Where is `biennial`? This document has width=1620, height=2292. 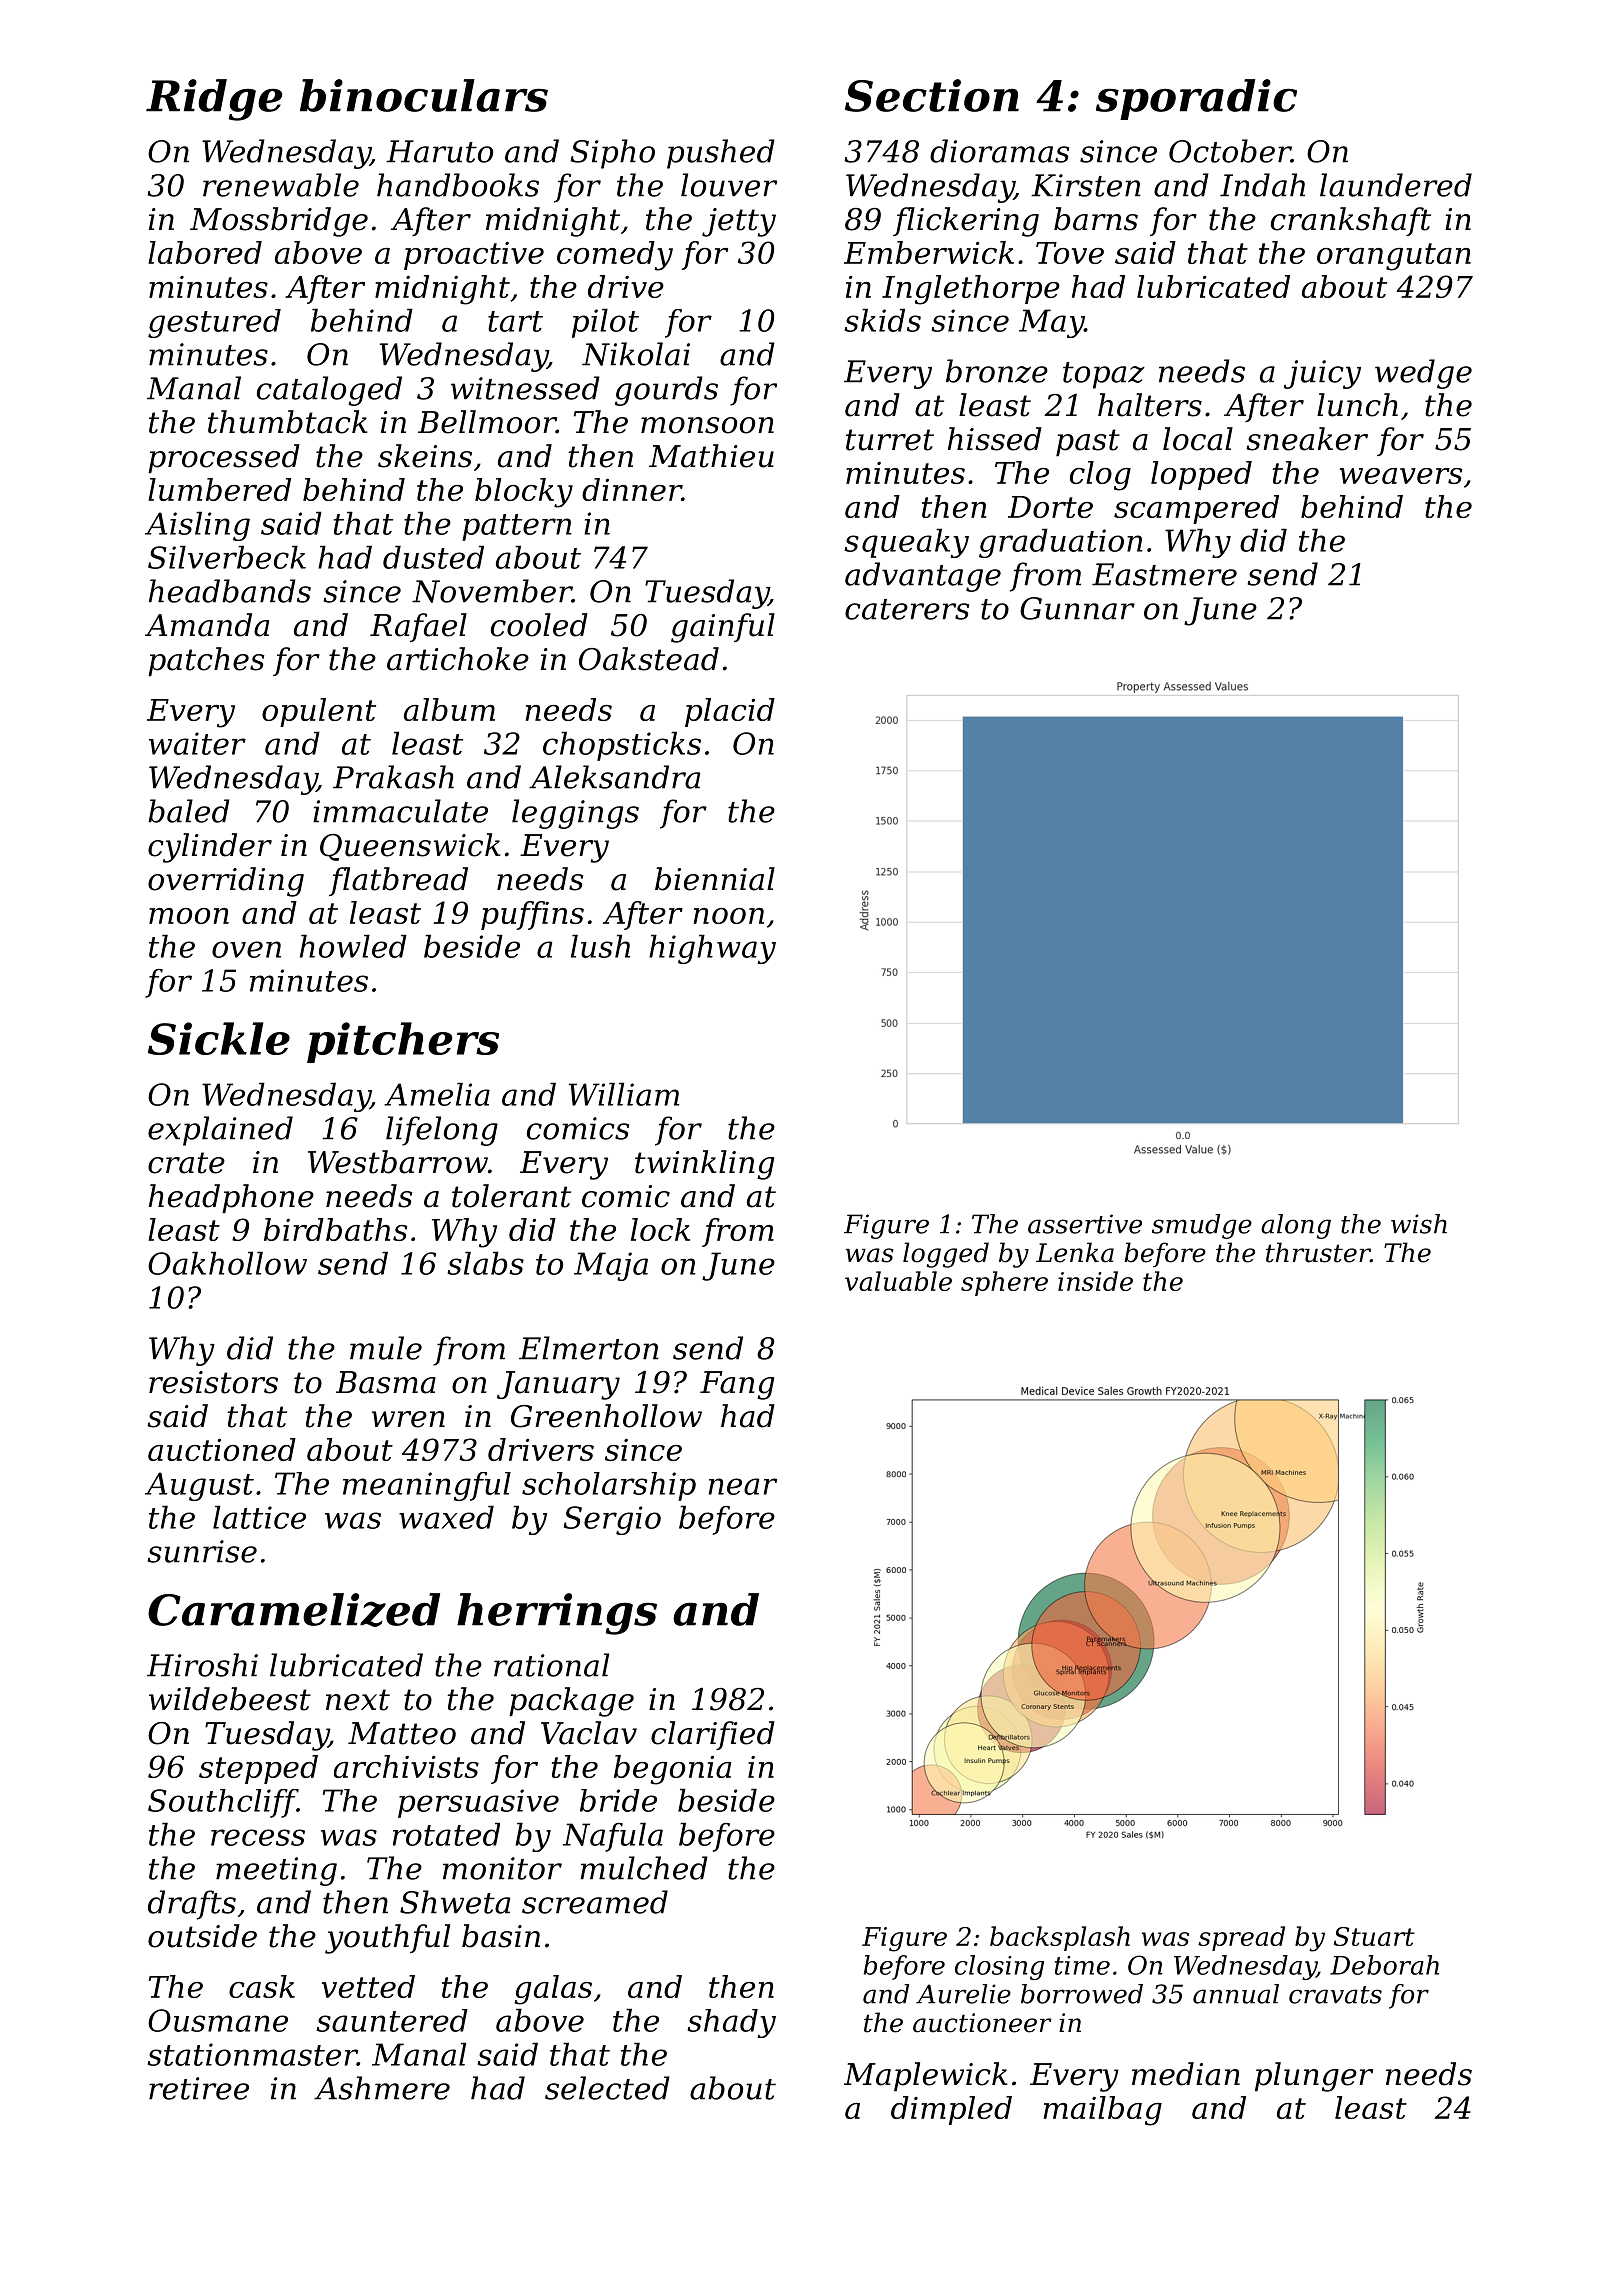 biennial is located at coordinates (715, 879).
